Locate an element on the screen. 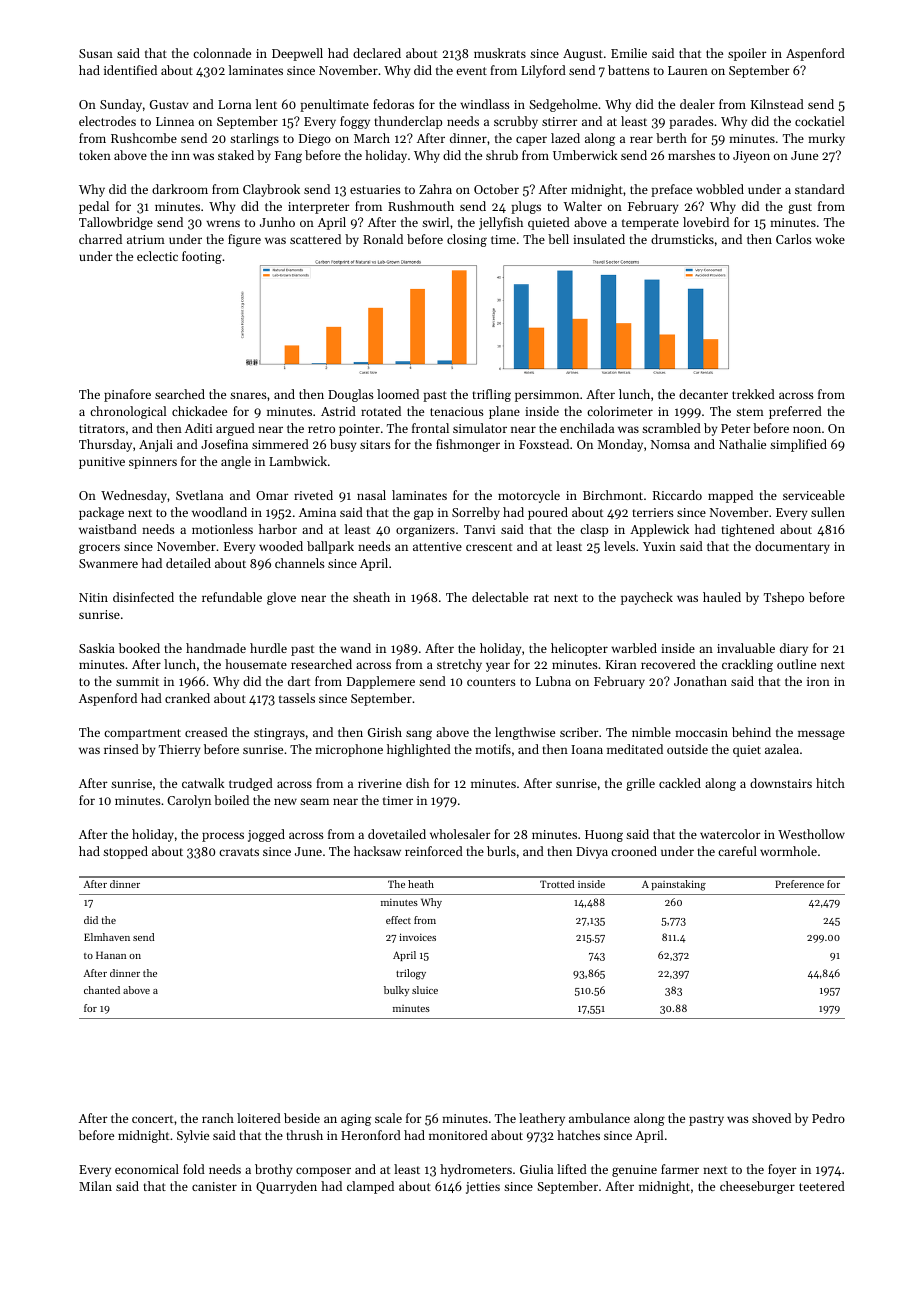  concert is located at coordinates (152, 1119).
